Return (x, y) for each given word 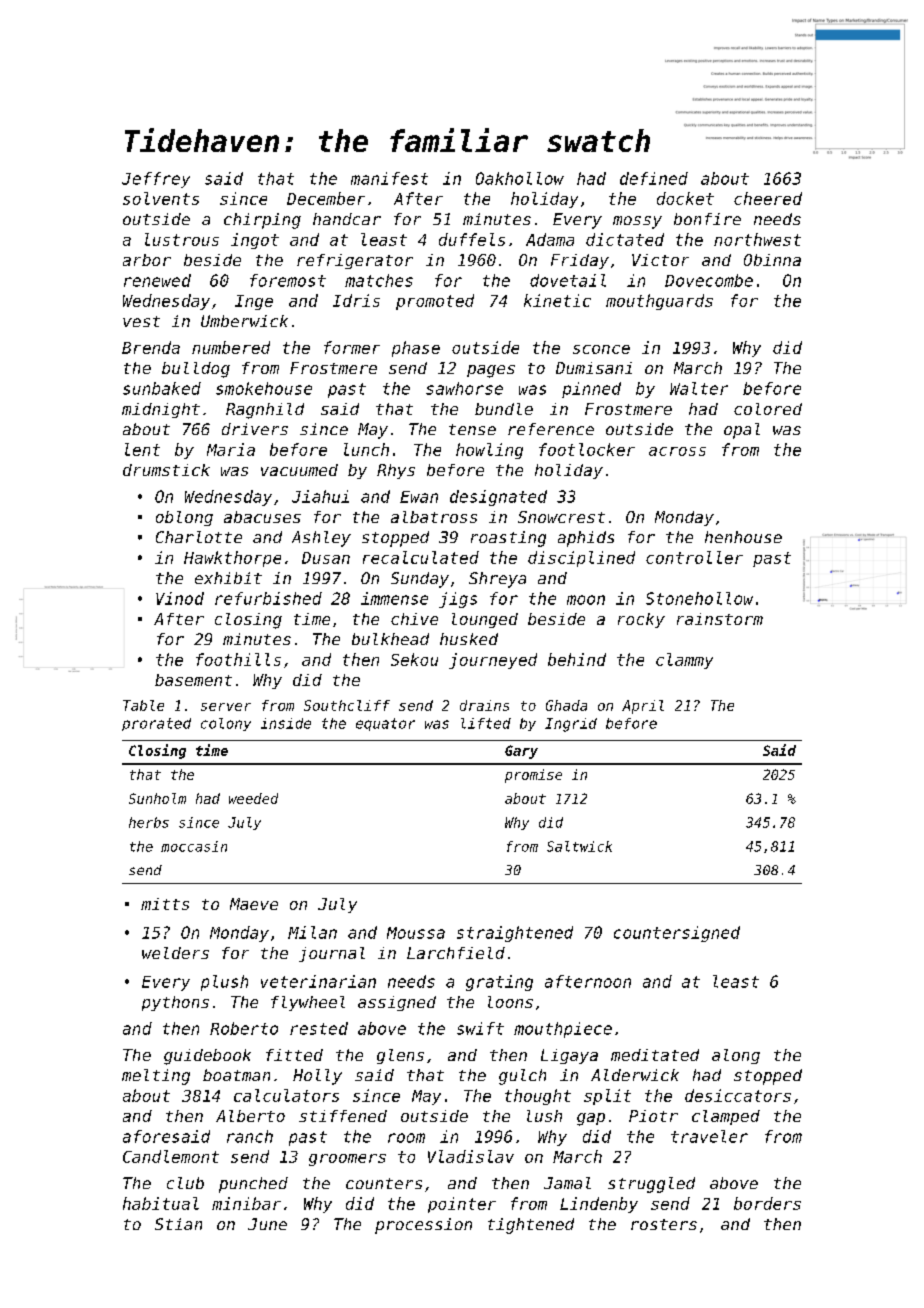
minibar (246, 1203)
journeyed (493, 661)
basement (193, 680)
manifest (389, 178)
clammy (684, 661)
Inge (254, 302)
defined (654, 178)
